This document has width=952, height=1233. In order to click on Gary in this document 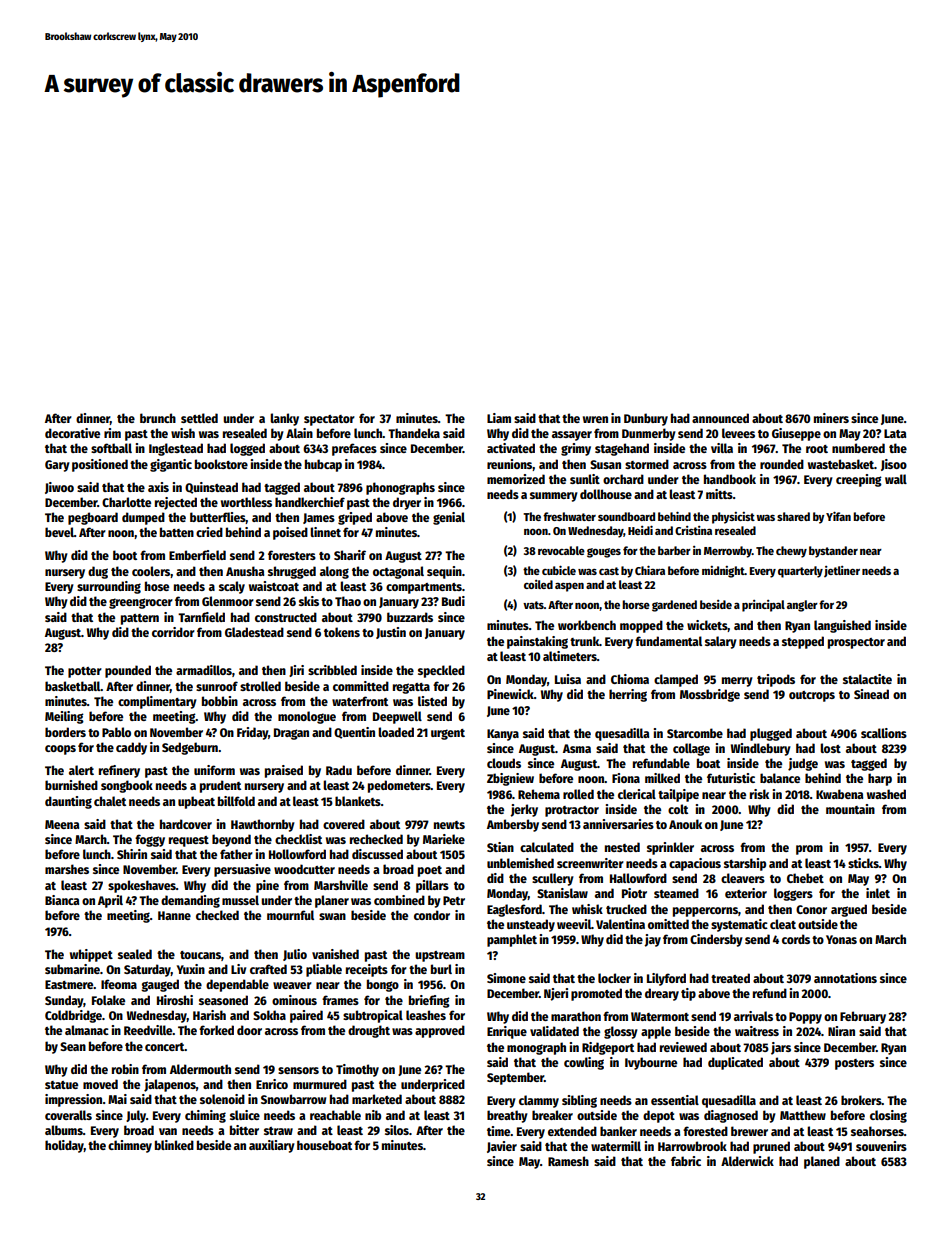, I will do `click(57, 466)`.
